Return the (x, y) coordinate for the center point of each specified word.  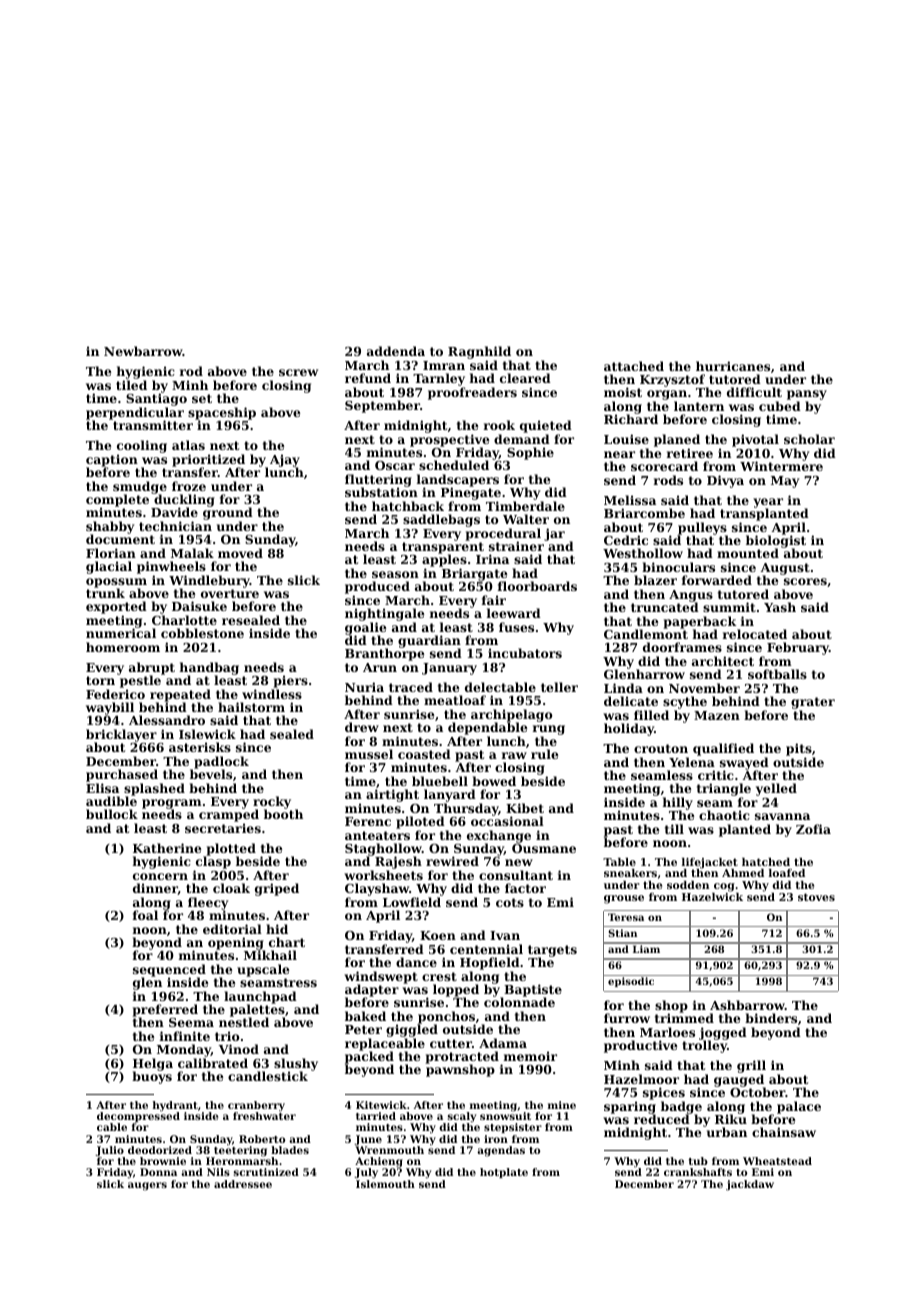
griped (277, 889)
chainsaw (784, 1132)
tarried (376, 1116)
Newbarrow (143, 351)
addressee (243, 1184)
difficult (754, 392)
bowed (494, 781)
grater (813, 703)
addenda (396, 351)
